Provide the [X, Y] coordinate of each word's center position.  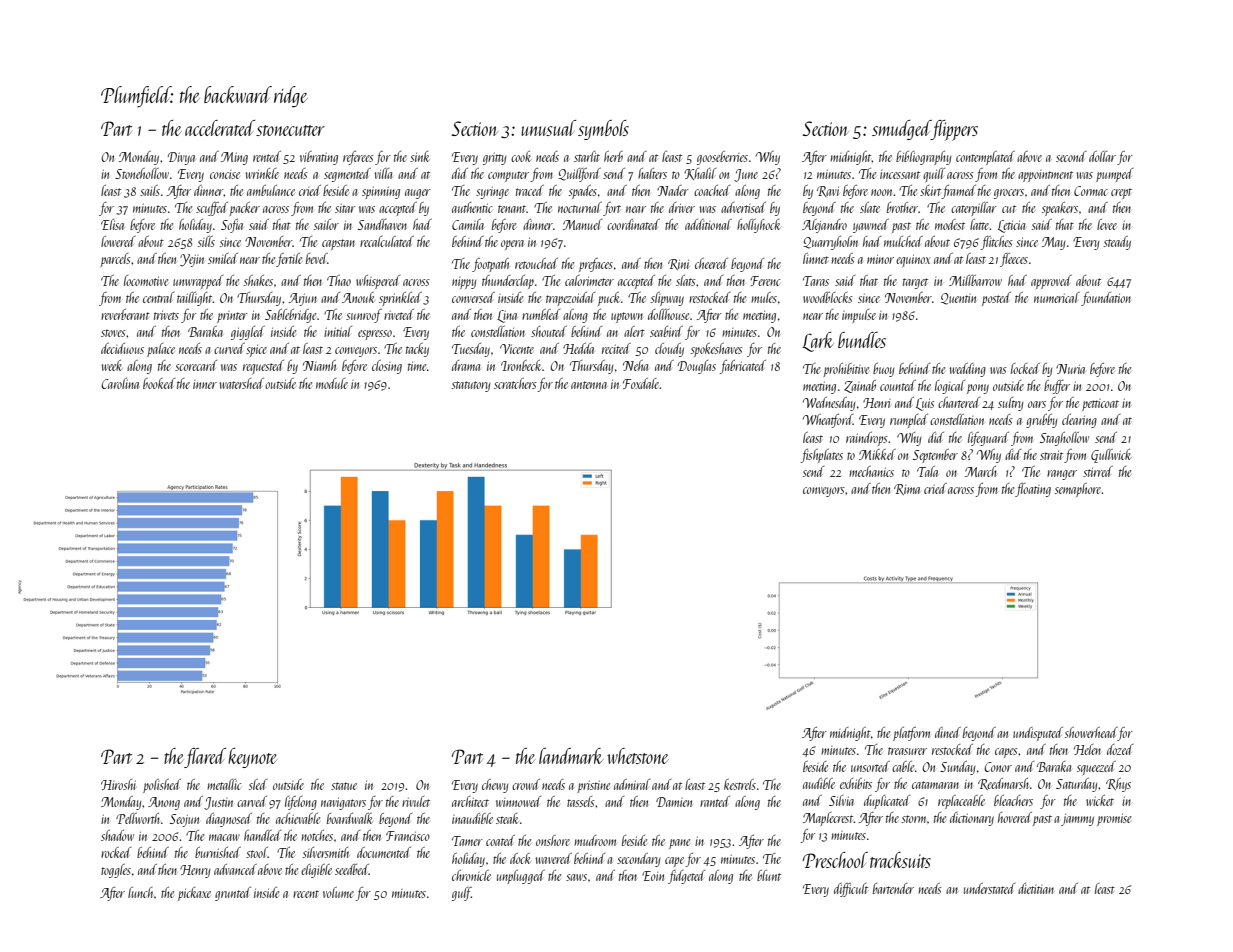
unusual [548, 128]
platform [911, 734]
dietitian [1036, 888]
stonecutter [290, 130]
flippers [954, 130]
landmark [571, 756]
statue [344, 786]
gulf [461, 894]
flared [205, 758]
